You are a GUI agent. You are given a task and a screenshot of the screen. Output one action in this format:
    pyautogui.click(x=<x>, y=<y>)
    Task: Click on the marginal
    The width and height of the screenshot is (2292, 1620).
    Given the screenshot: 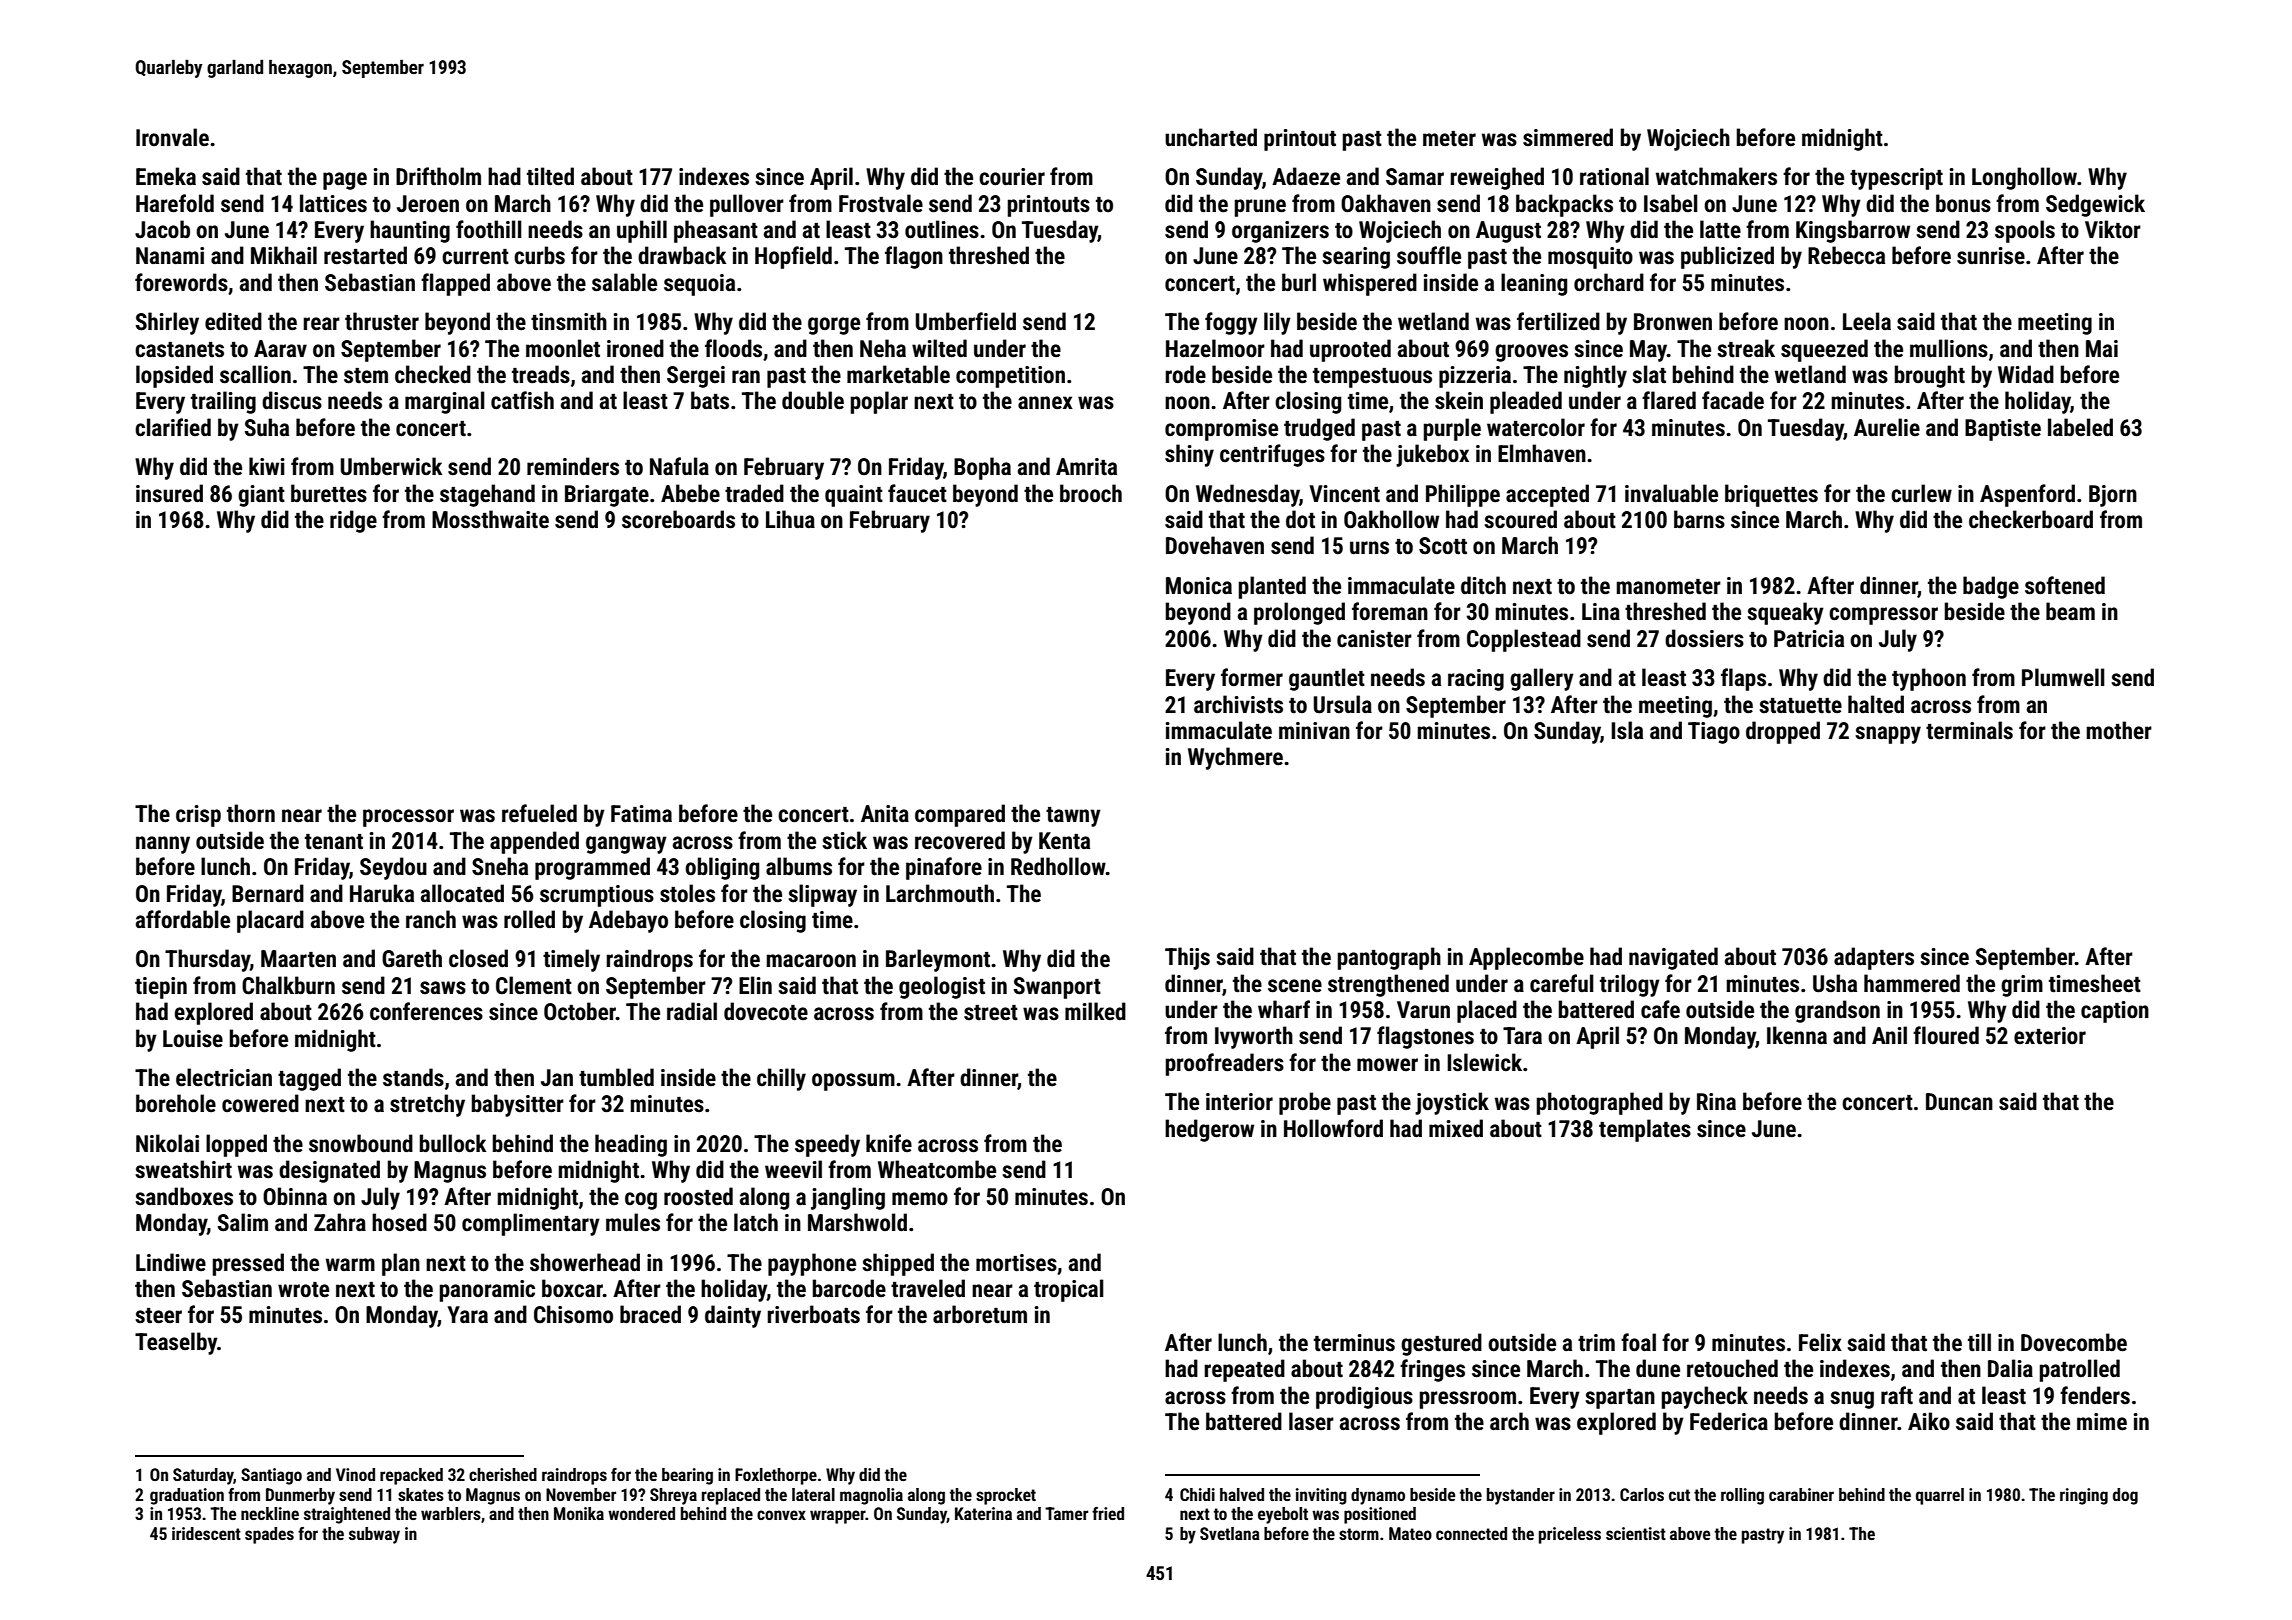 What is the action you would take?
    pyautogui.click(x=445, y=402)
